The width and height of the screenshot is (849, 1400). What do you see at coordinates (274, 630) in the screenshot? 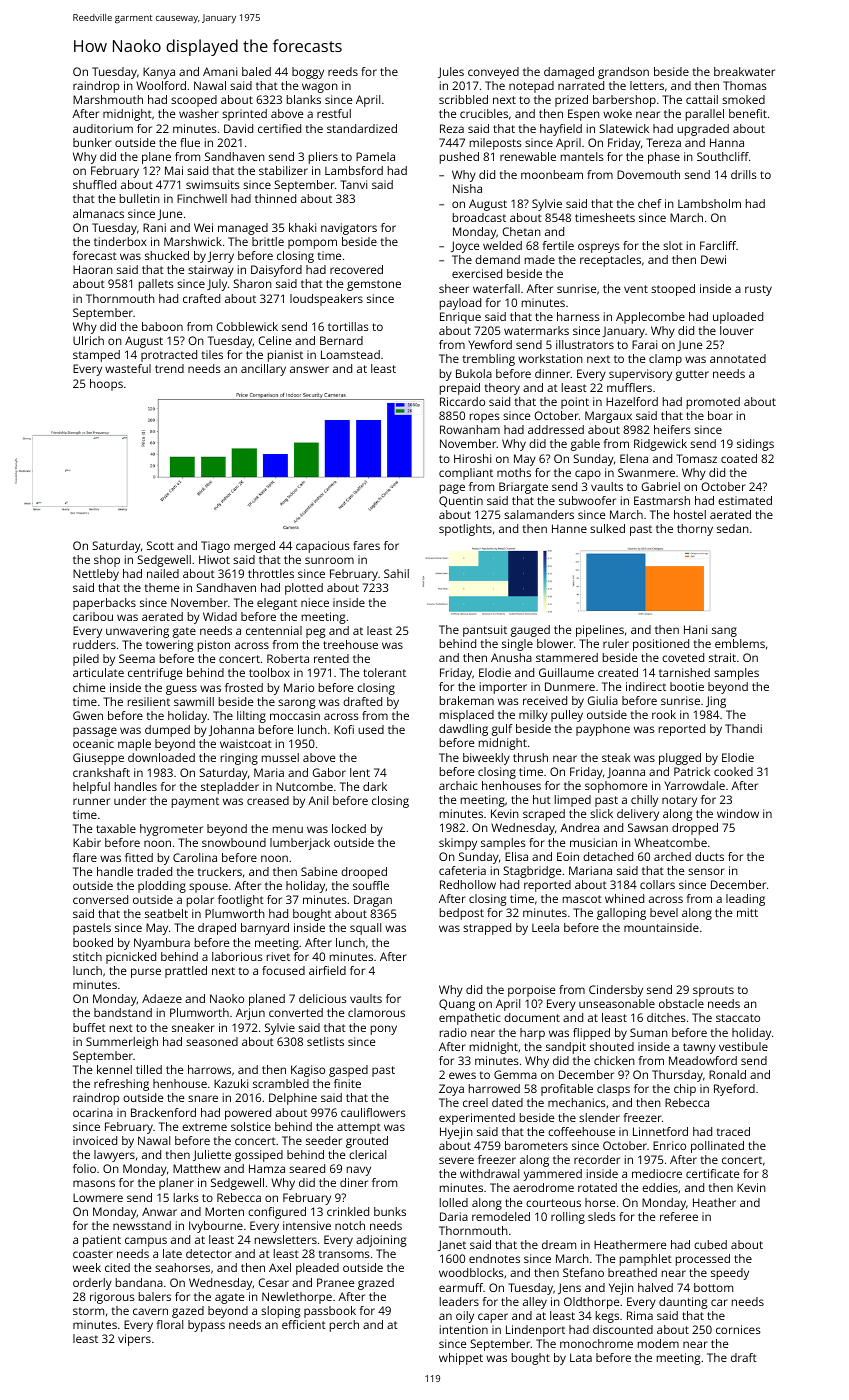
I see `centennial` at bounding box center [274, 630].
